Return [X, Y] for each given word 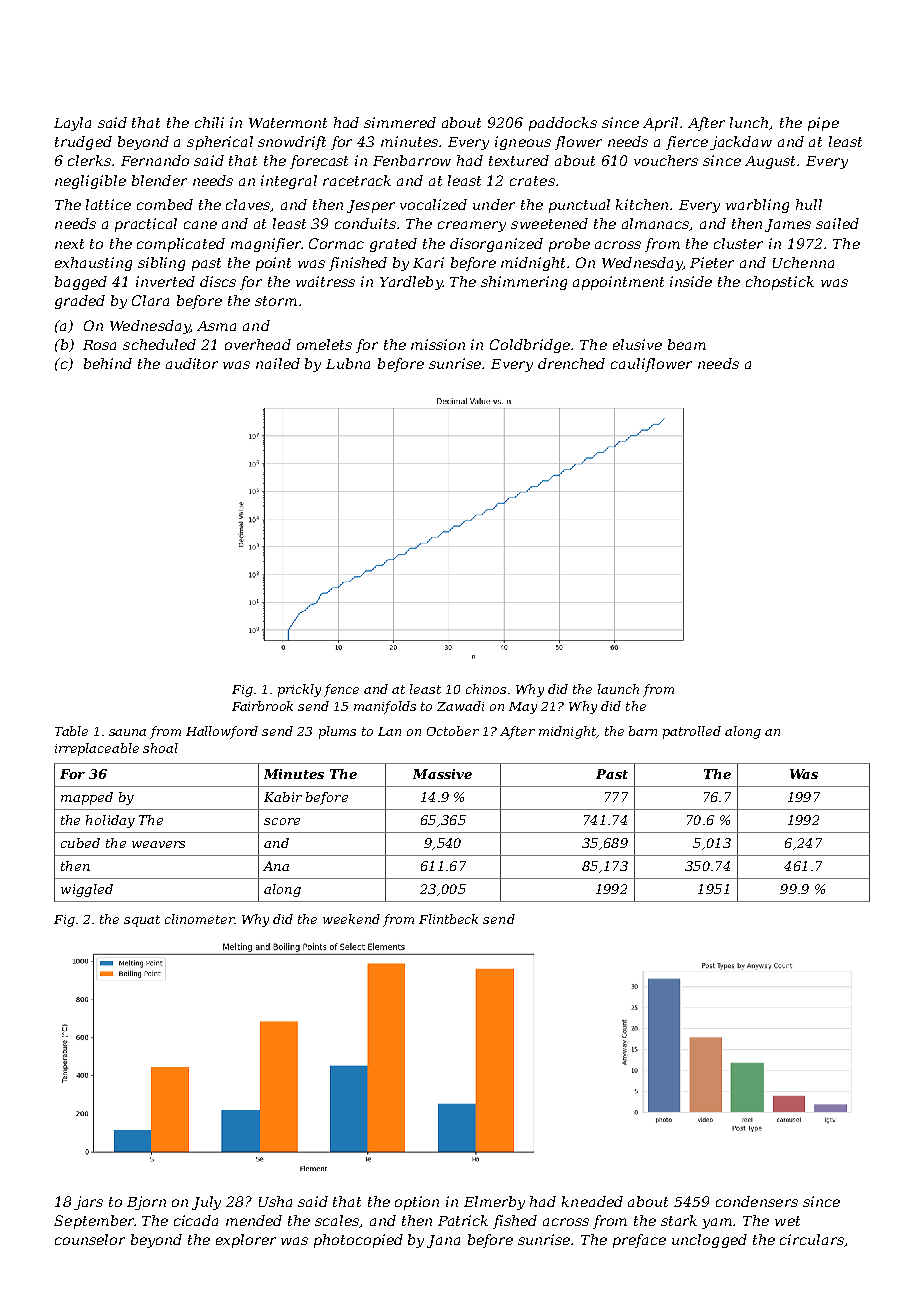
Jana [443, 1241]
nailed [278, 363]
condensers [757, 1201]
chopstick [780, 283]
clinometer [199, 919]
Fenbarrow [412, 160]
